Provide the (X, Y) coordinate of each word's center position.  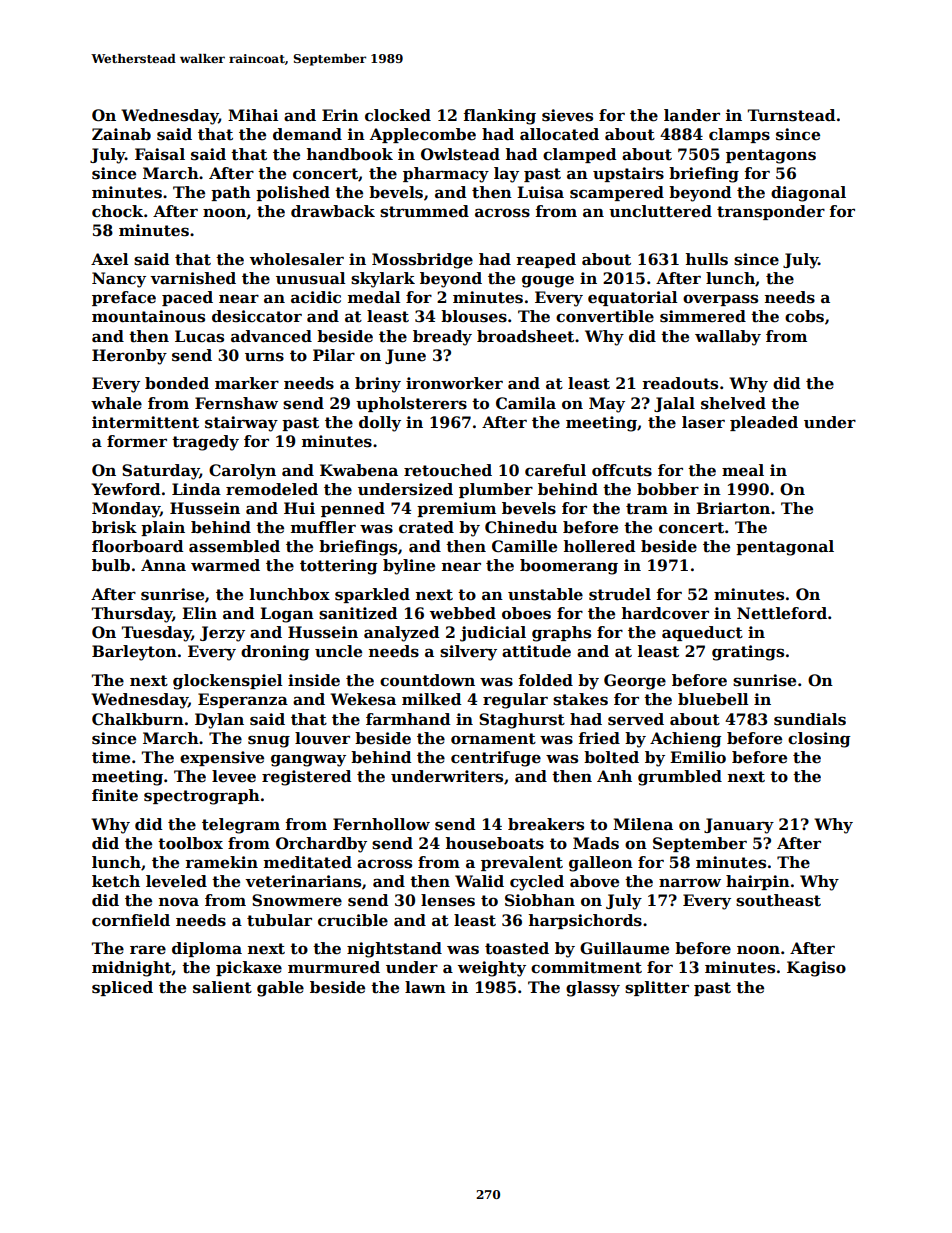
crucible (353, 920)
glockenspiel (228, 682)
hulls (707, 259)
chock (117, 211)
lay (506, 175)
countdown (427, 680)
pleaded (764, 423)
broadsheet (525, 336)
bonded (177, 383)
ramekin (221, 862)
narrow (690, 883)
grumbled (680, 778)
